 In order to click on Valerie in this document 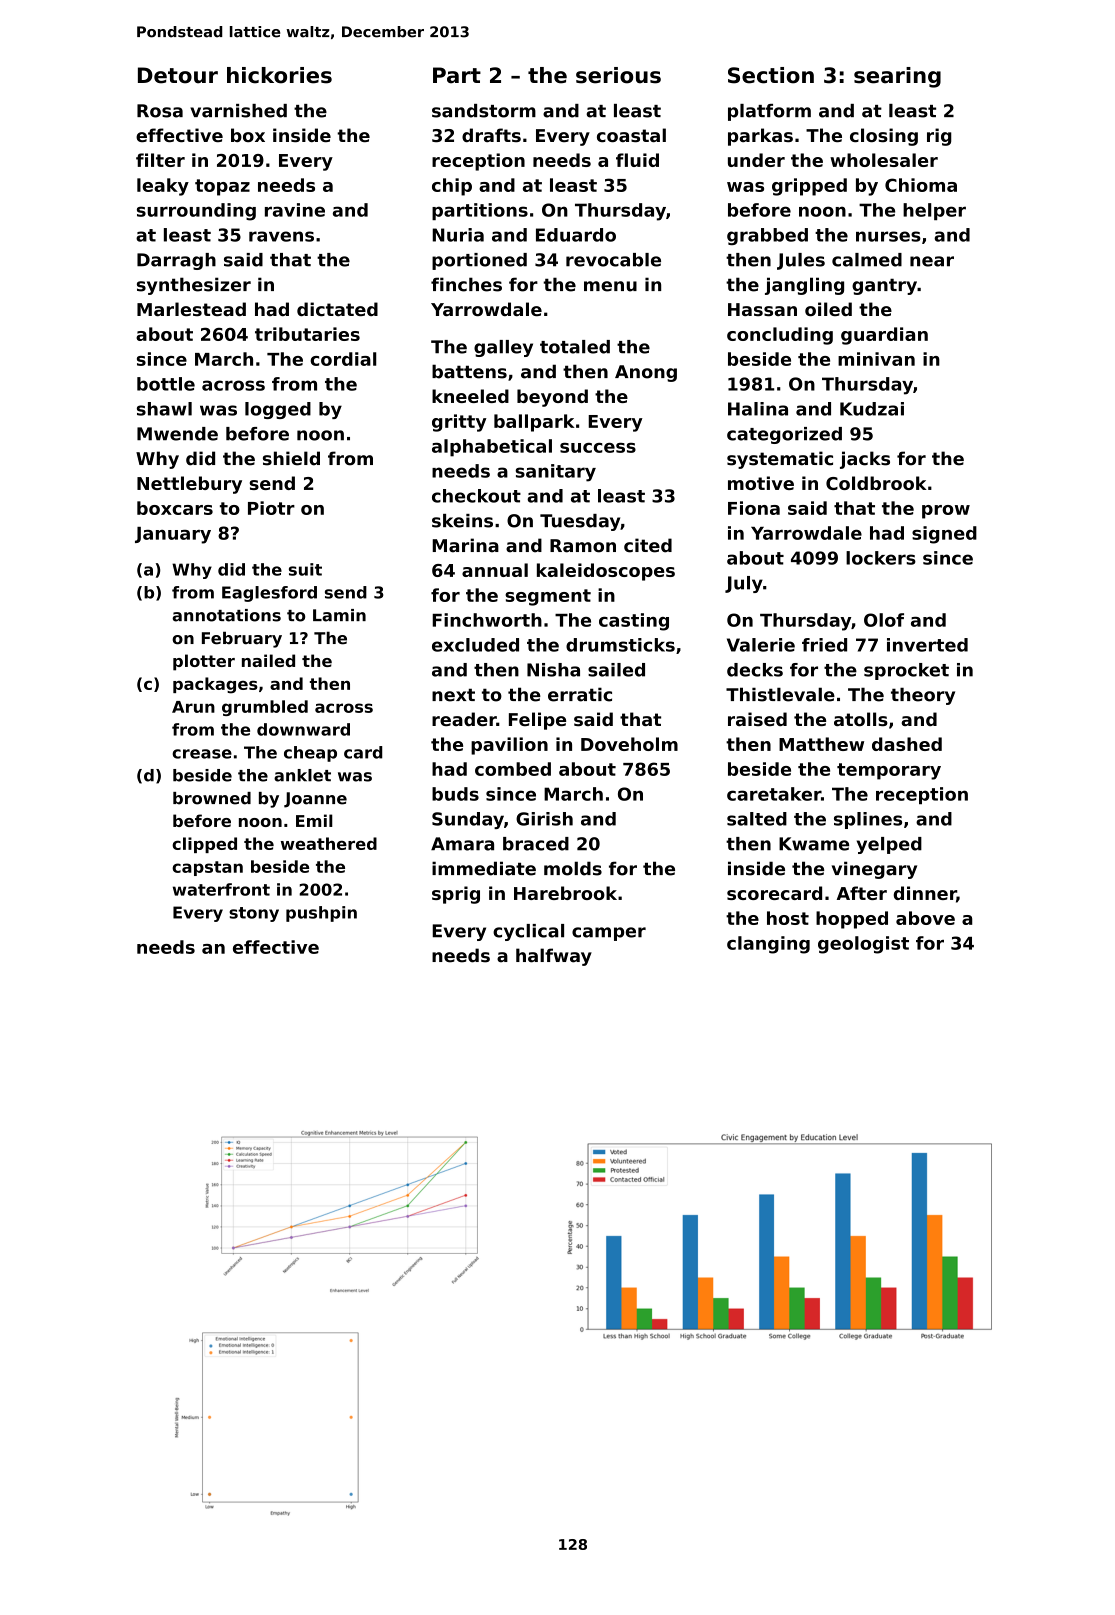, I will do `click(761, 645)`.
